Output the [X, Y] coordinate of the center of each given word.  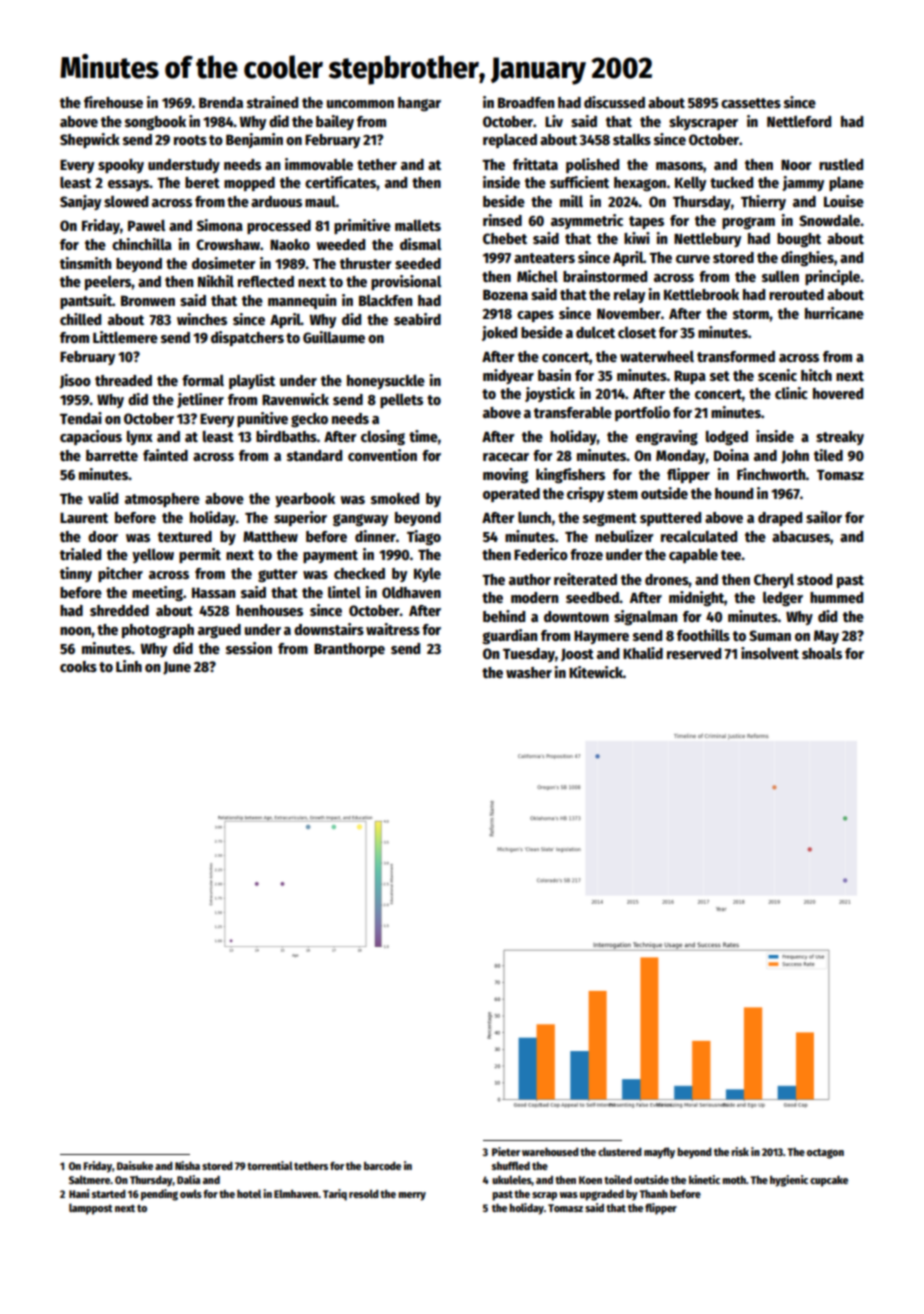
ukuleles [512, 1180]
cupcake [829, 1181]
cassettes [751, 103]
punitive [262, 419]
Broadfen [526, 102]
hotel [249, 1193]
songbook [155, 123]
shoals [822, 653]
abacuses [801, 536]
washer [529, 672]
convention [382, 455]
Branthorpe [349, 650]
